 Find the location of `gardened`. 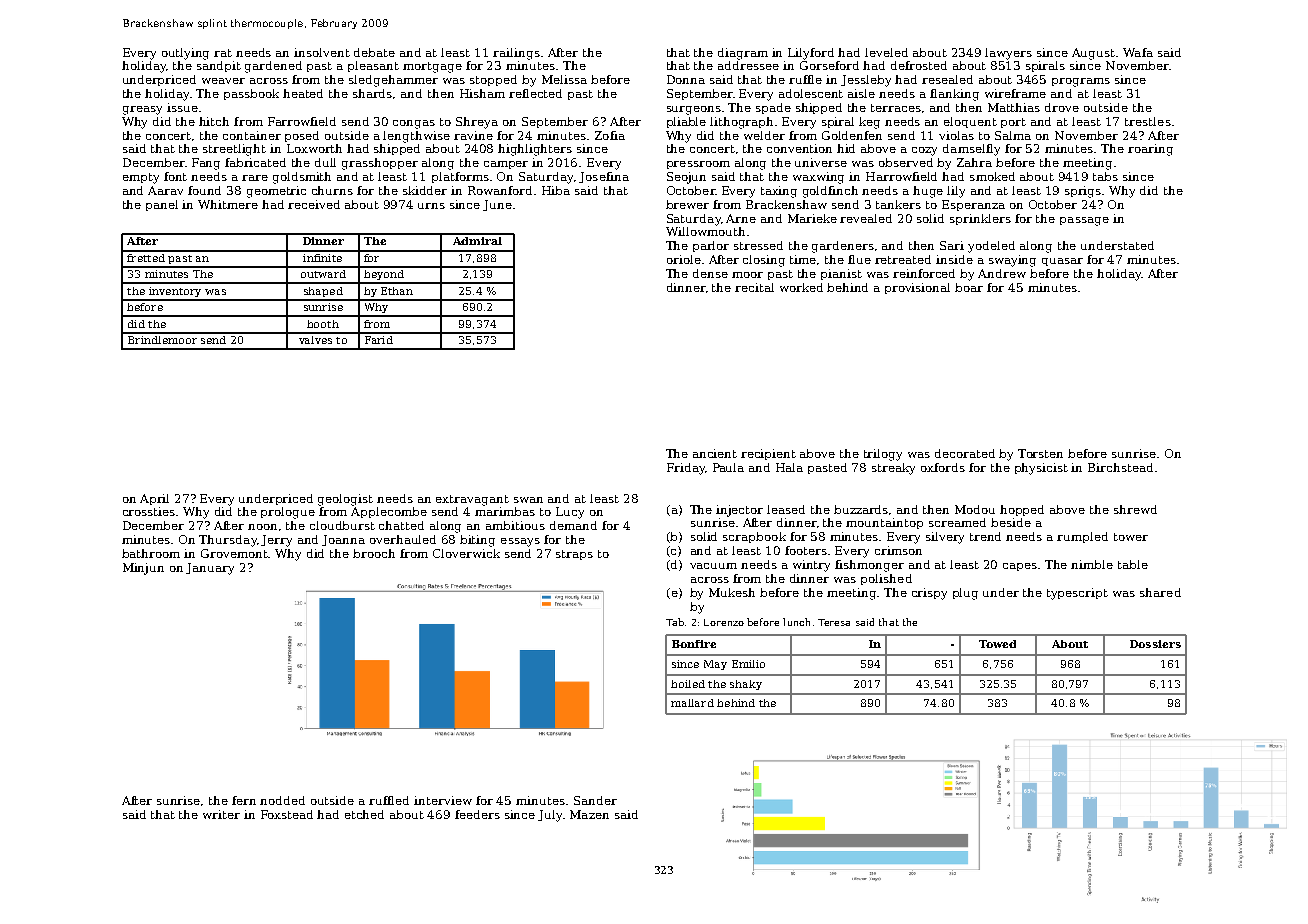

gardened is located at coordinates (273, 67).
